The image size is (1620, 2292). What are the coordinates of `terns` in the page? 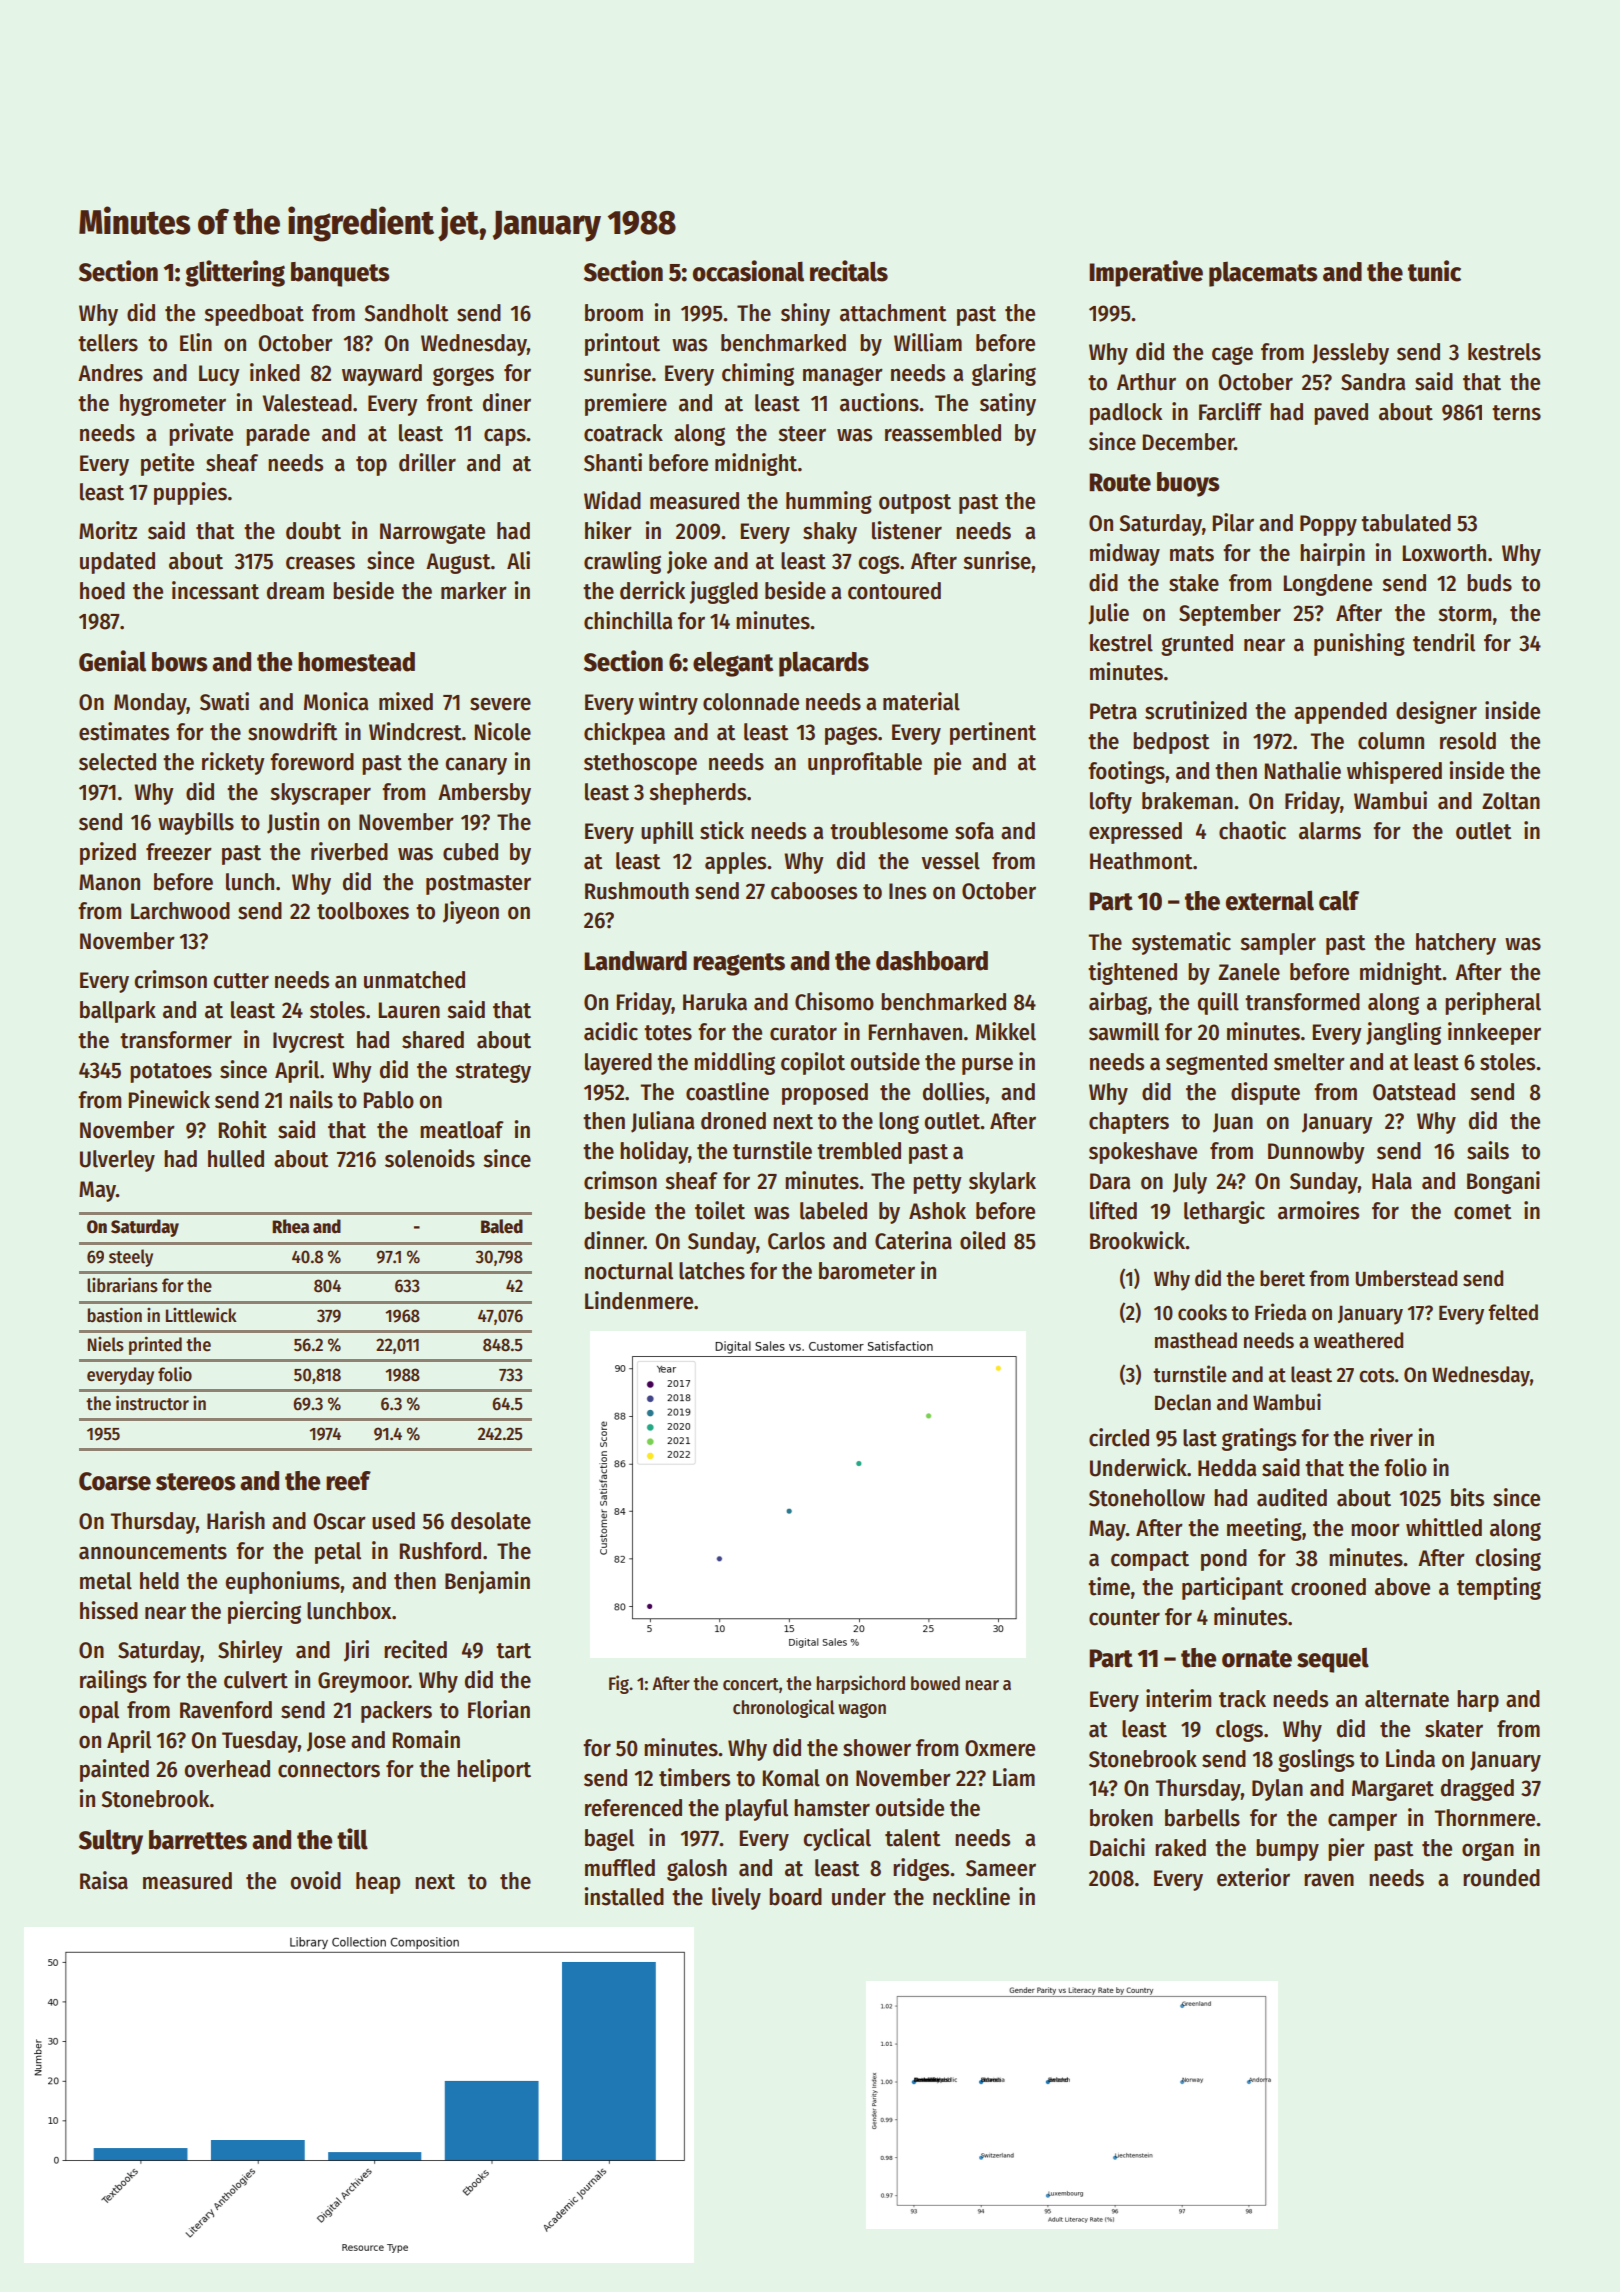 It's located at (1516, 413).
